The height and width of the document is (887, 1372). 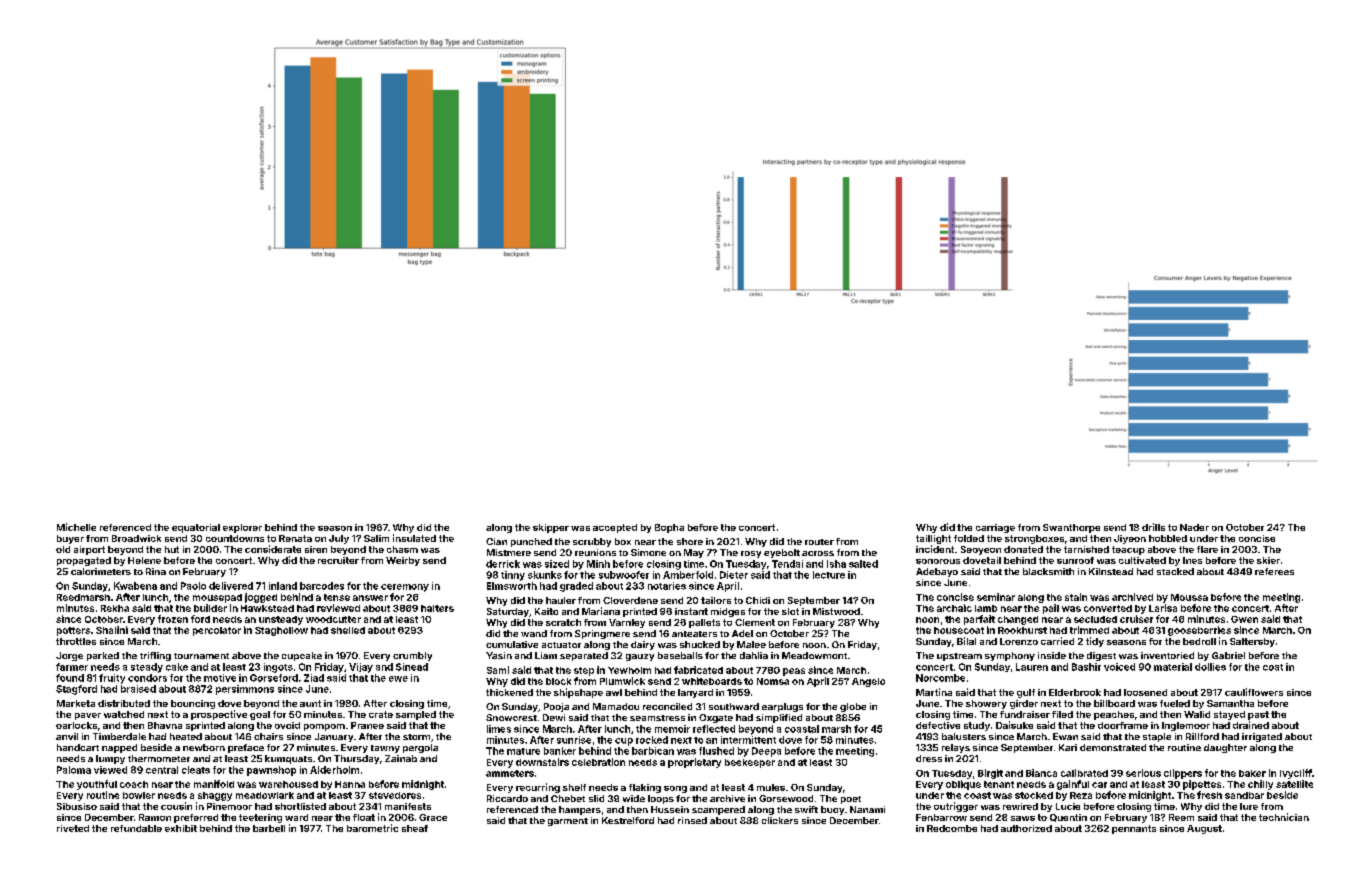 What do you see at coordinates (1153, 527) in the document?
I see `drills` at bounding box center [1153, 527].
